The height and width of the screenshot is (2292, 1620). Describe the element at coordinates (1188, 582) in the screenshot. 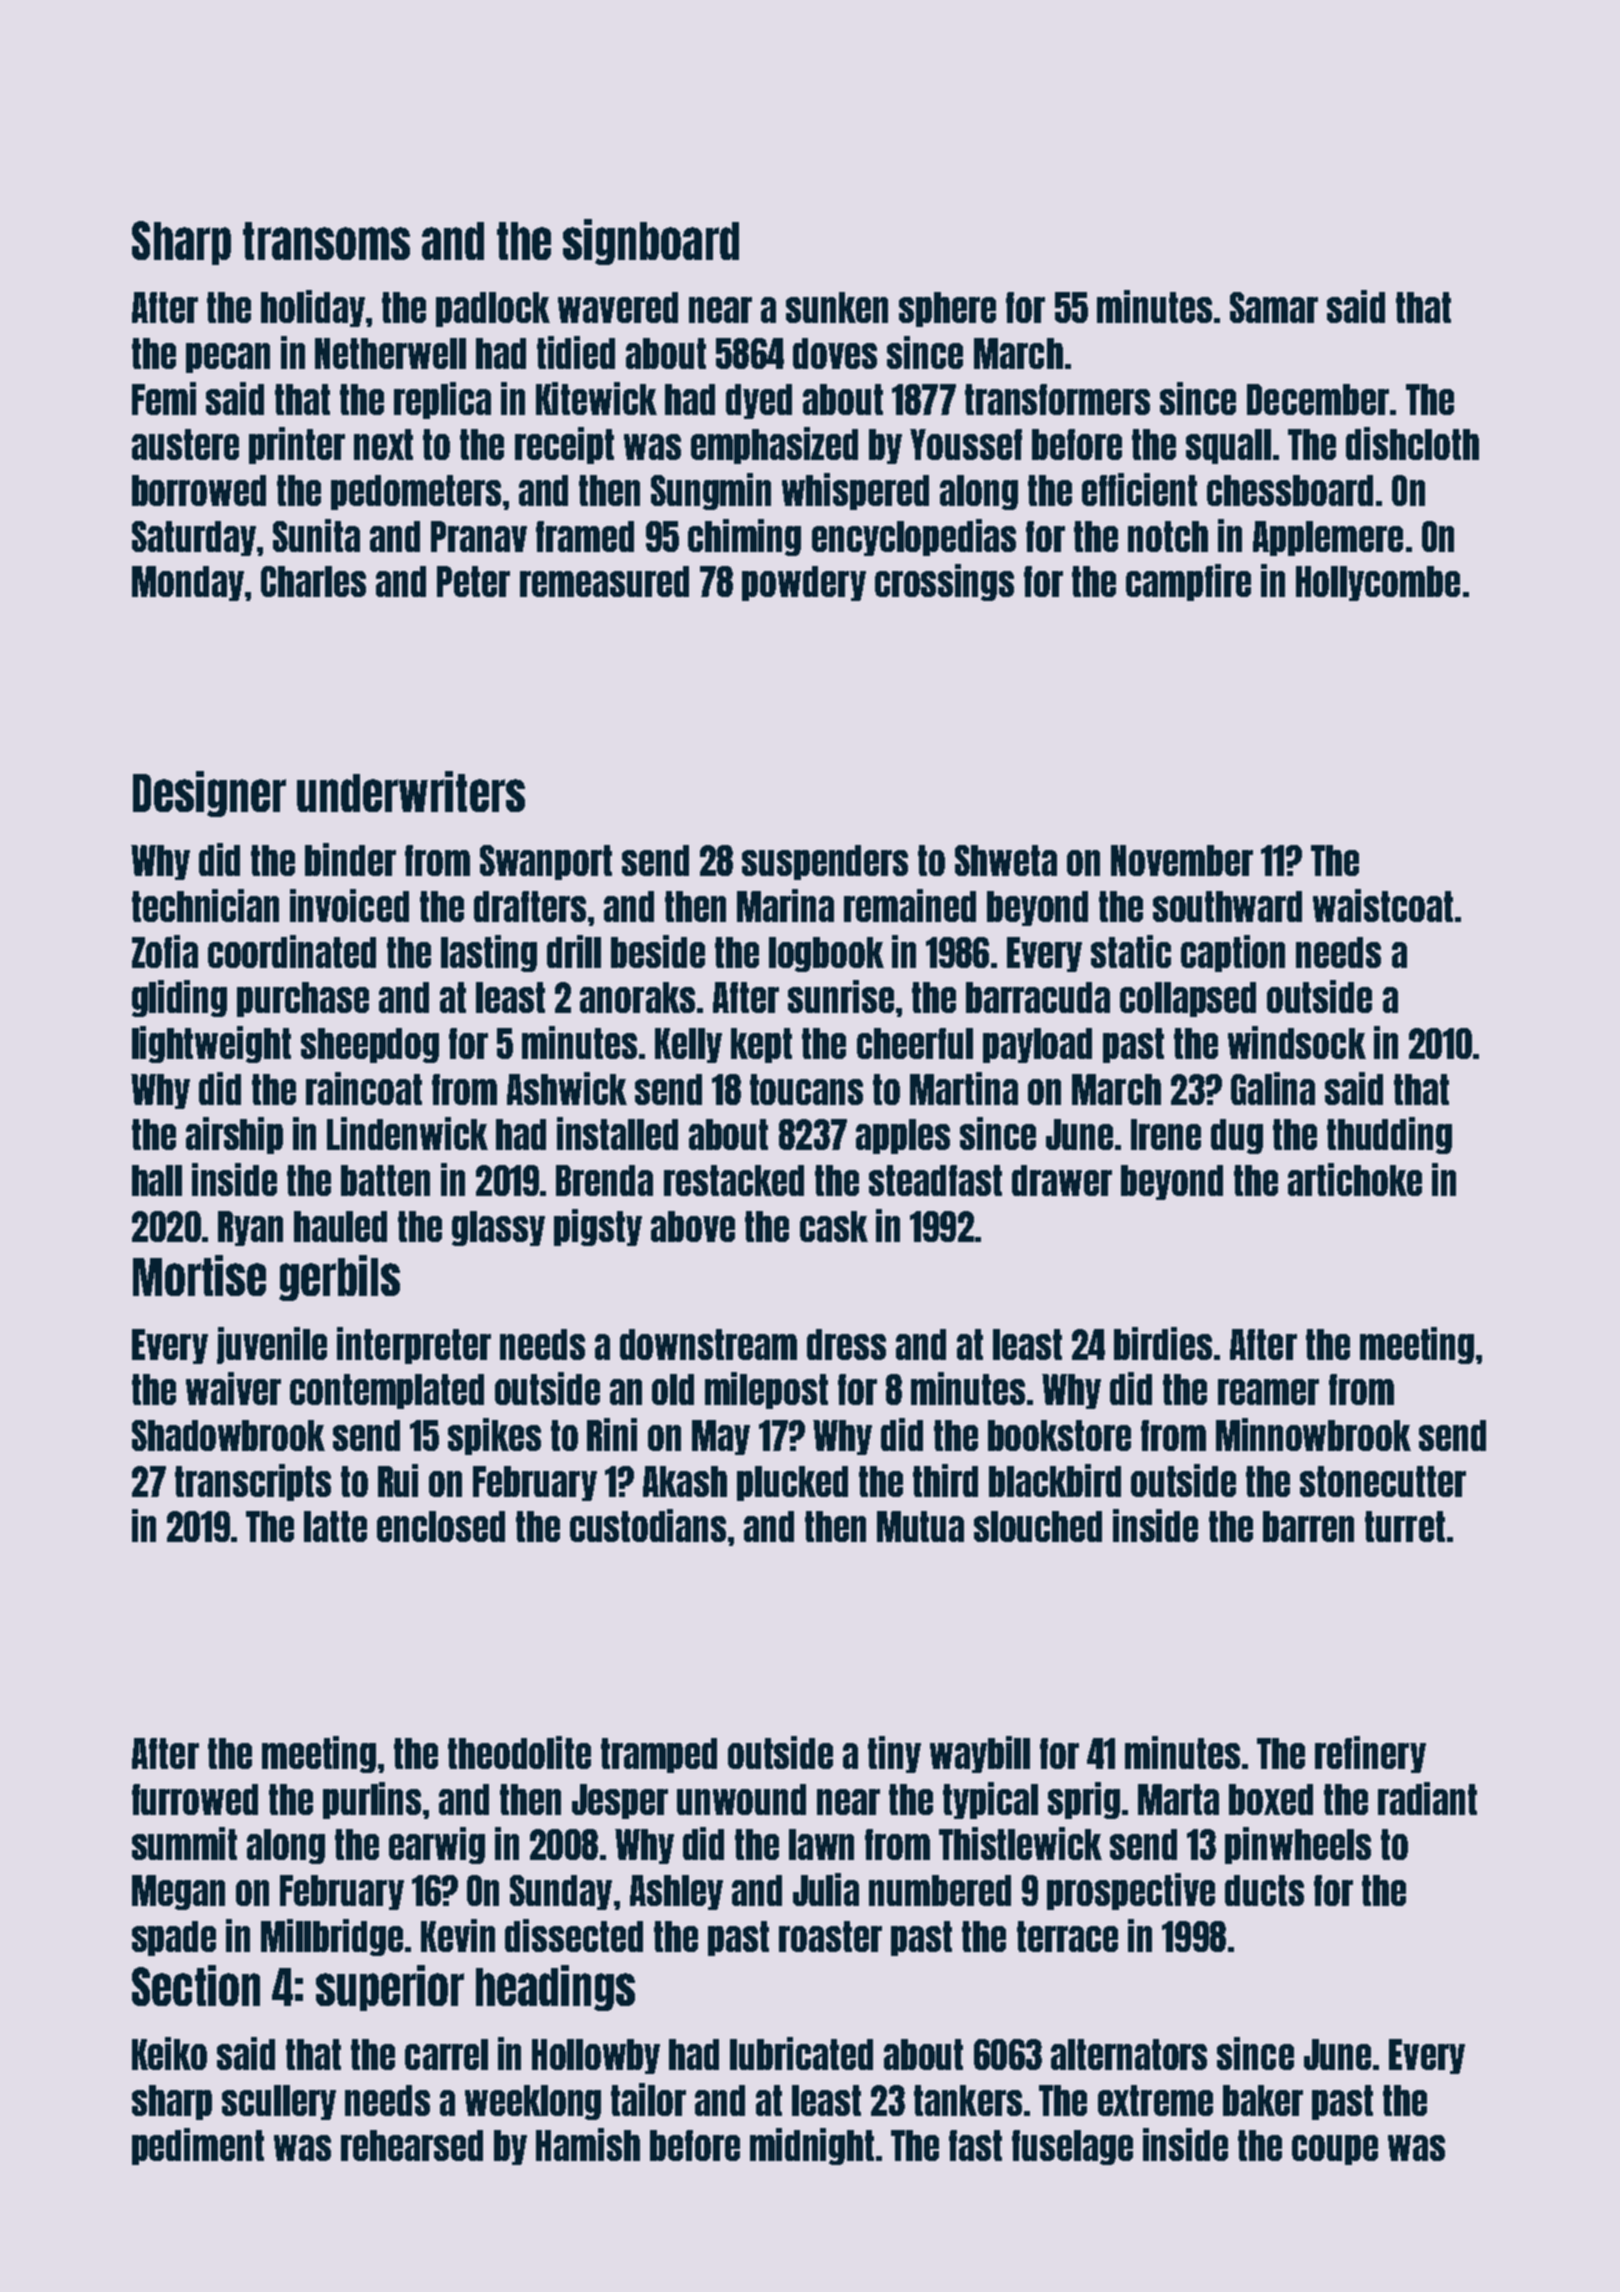

I see `campfire` at that location.
